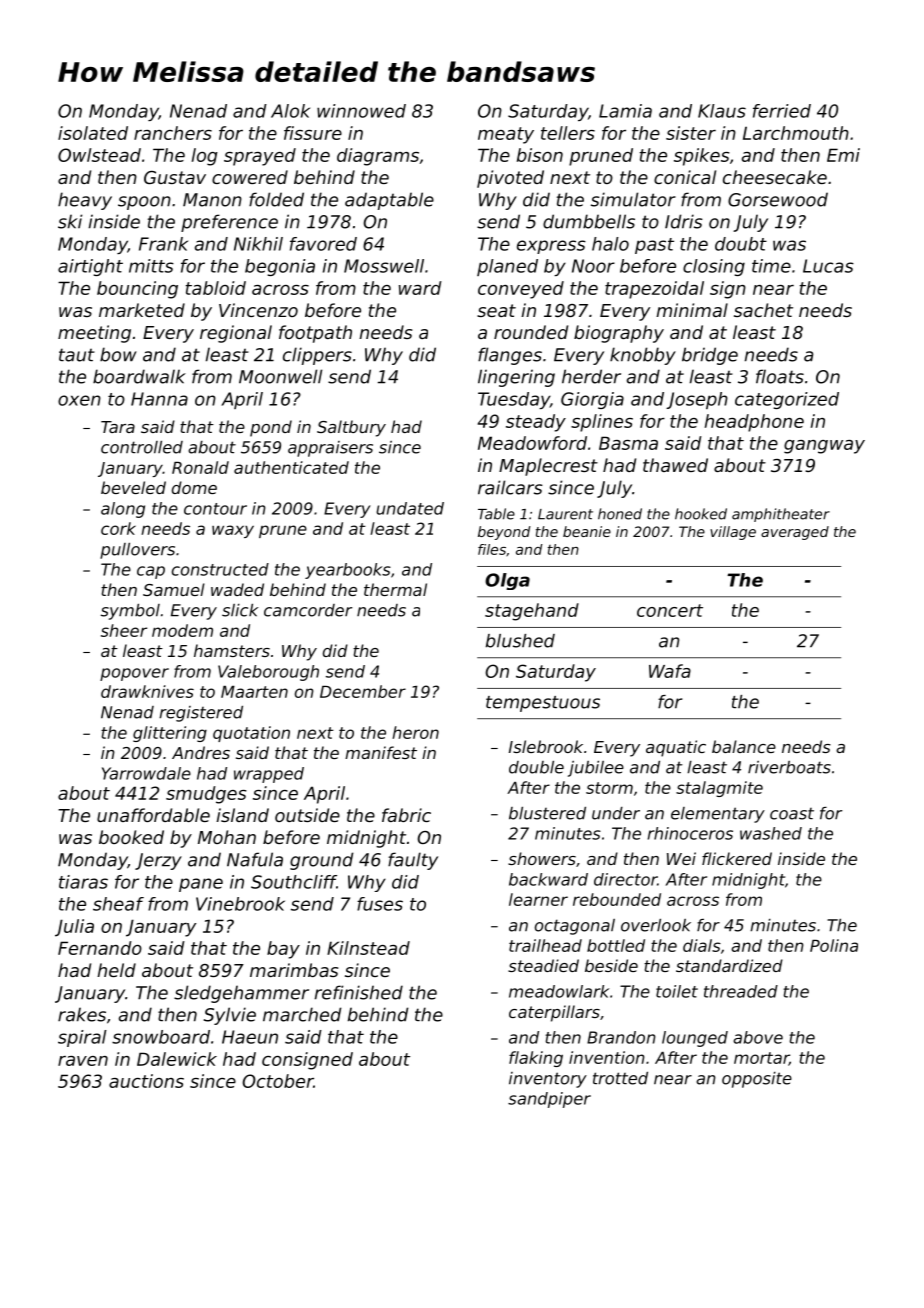  Describe the element at coordinates (554, 1013) in the image. I see `caterpillars` at that location.
